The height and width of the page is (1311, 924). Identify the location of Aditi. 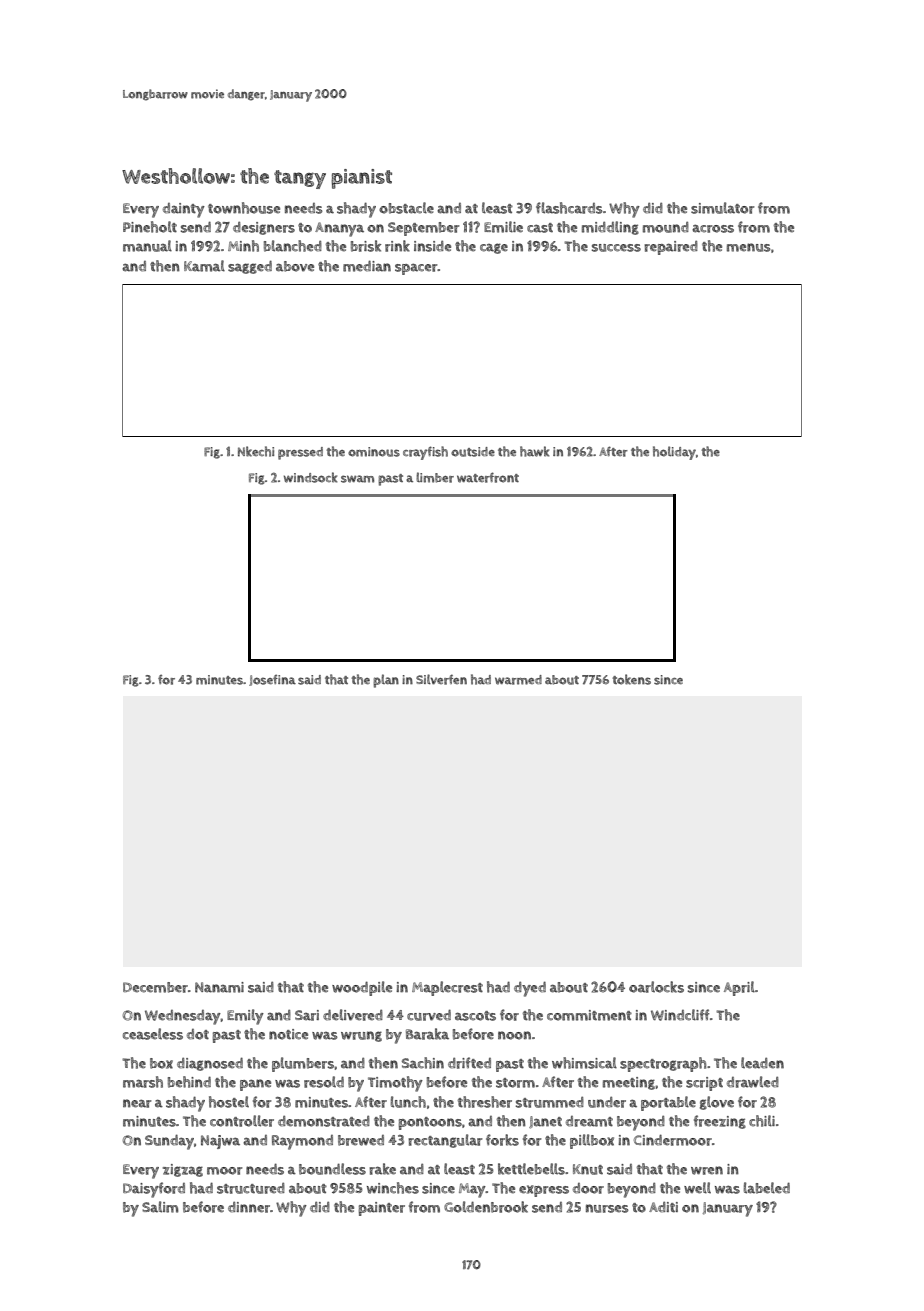
(663, 1207).
